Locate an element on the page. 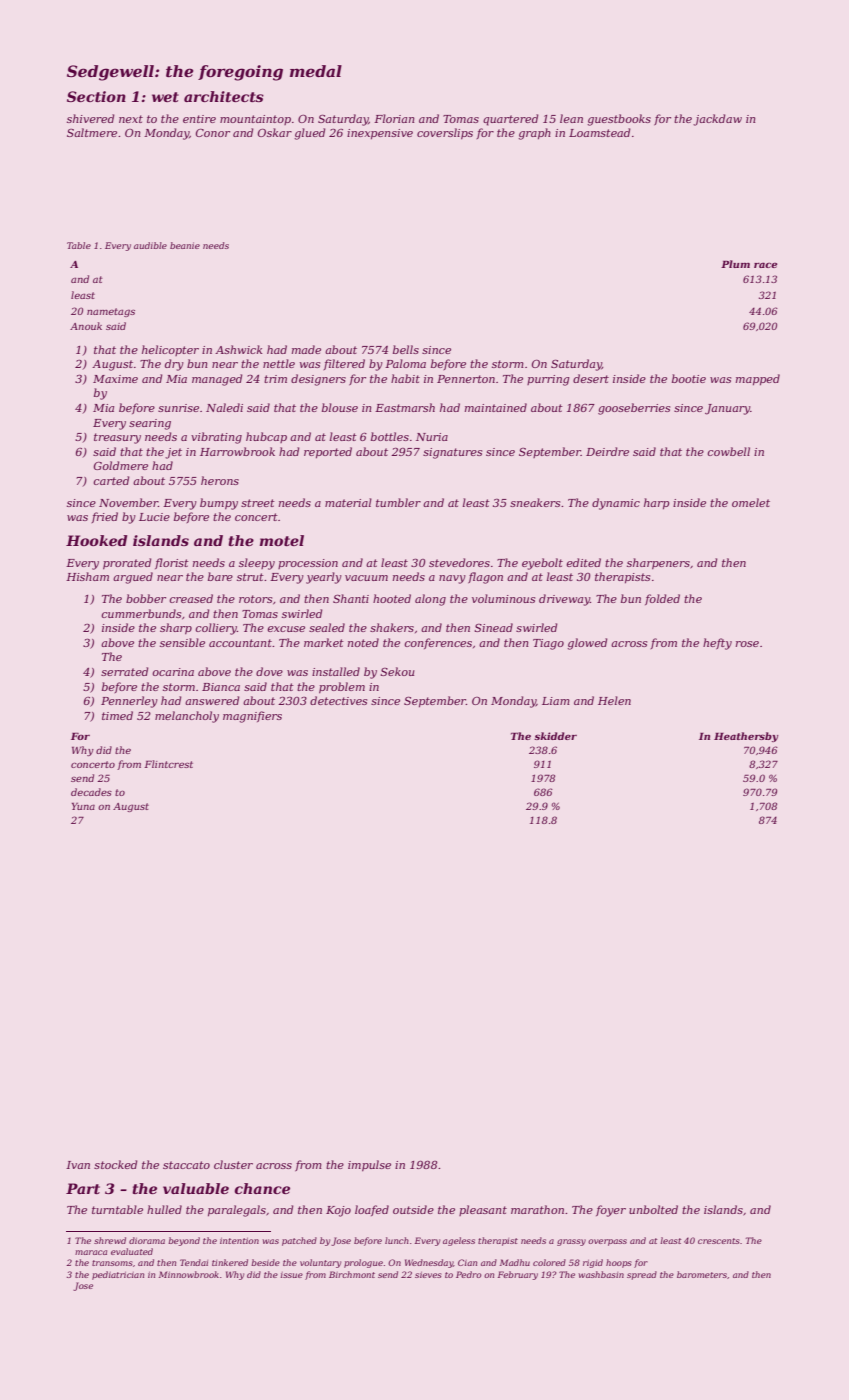  unbolted is located at coordinates (653, 1209).
